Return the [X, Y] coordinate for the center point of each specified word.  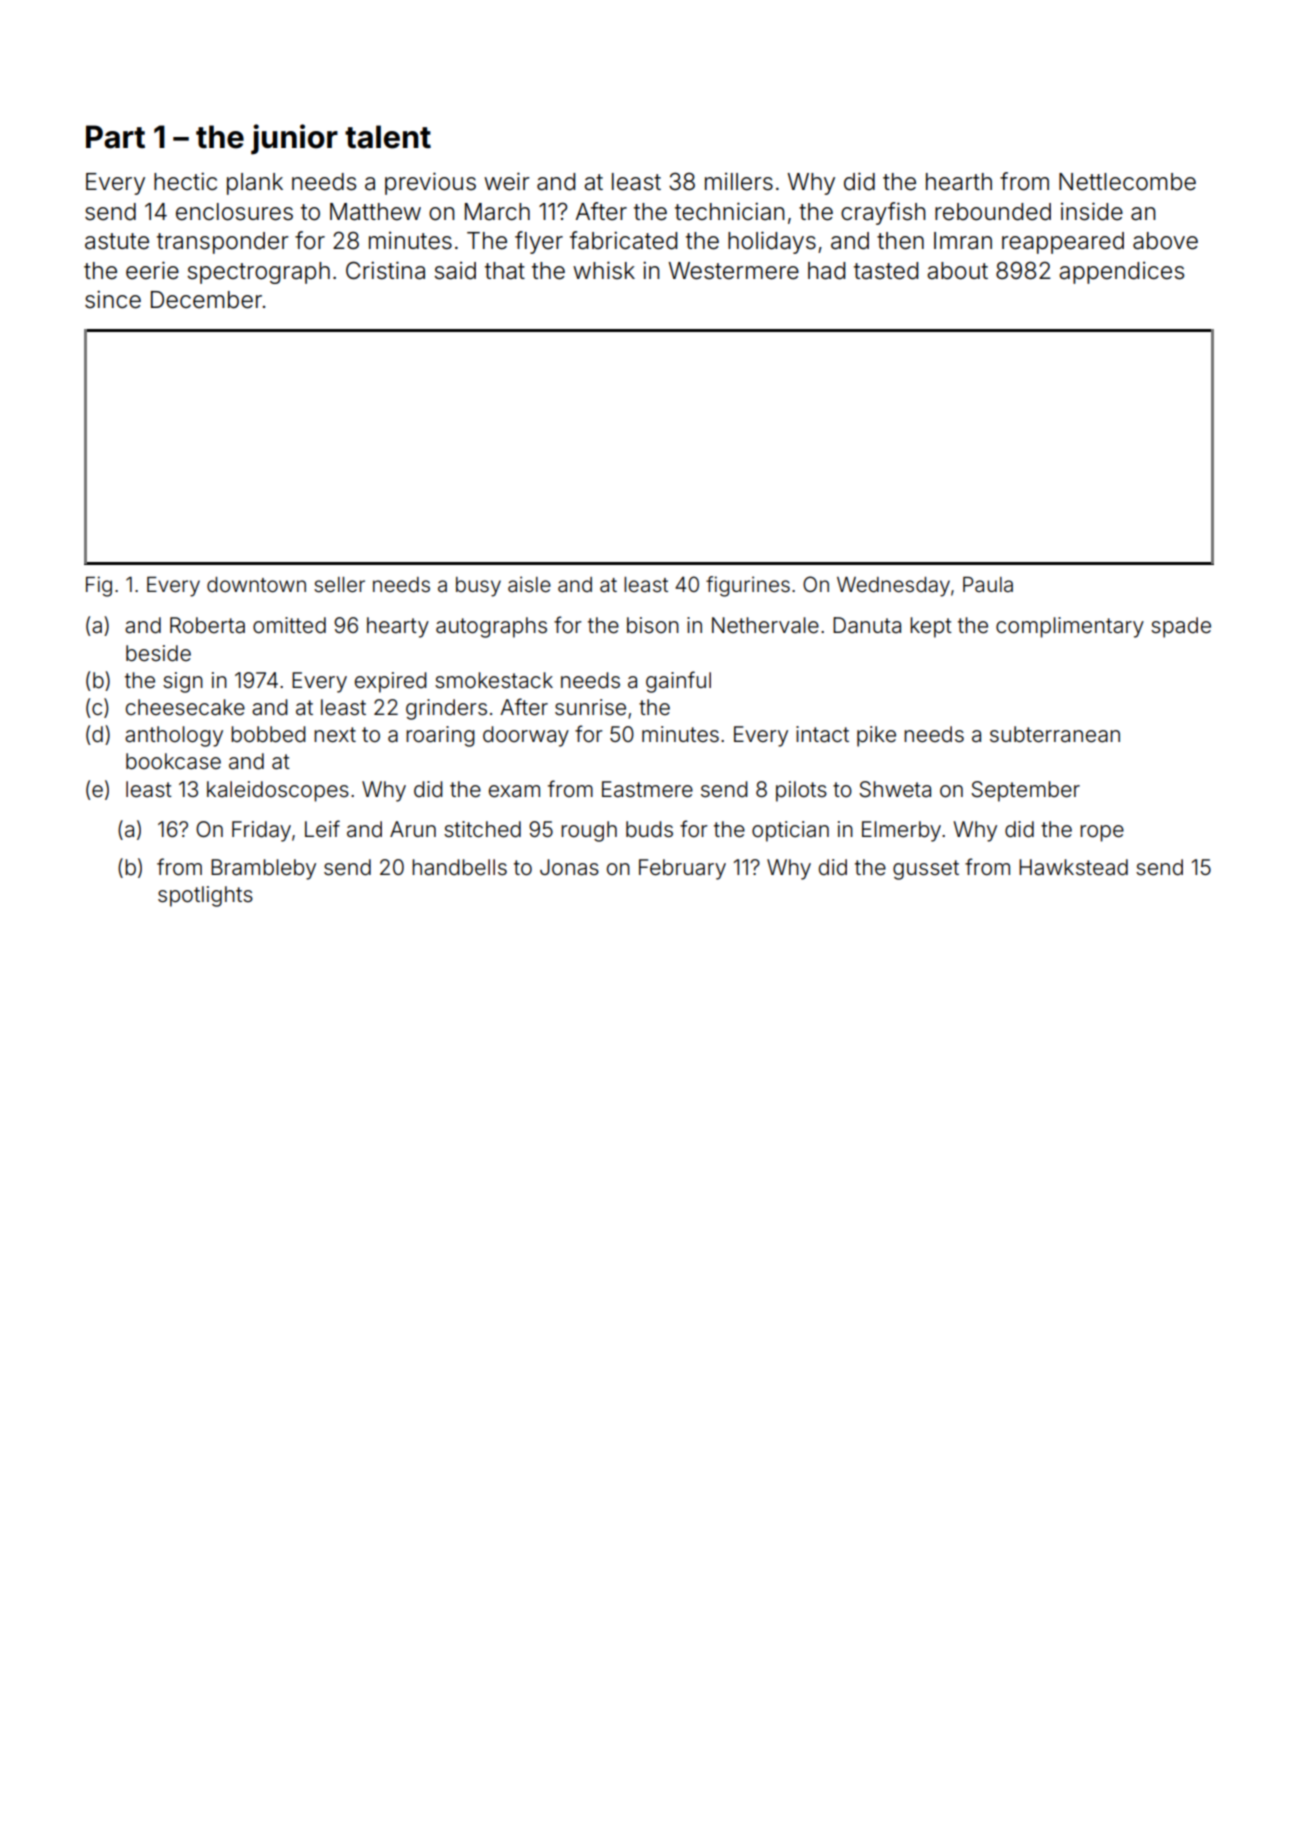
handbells [459, 867]
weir [507, 181]
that [505, 271]
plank [255, 184]
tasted [886, 271]
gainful [678, 682]
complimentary [1070, 627]
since [113, 299]
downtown [256, 585]
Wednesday [893, 587]
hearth [959, 182]
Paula [988, 584]
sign [183, 682]
